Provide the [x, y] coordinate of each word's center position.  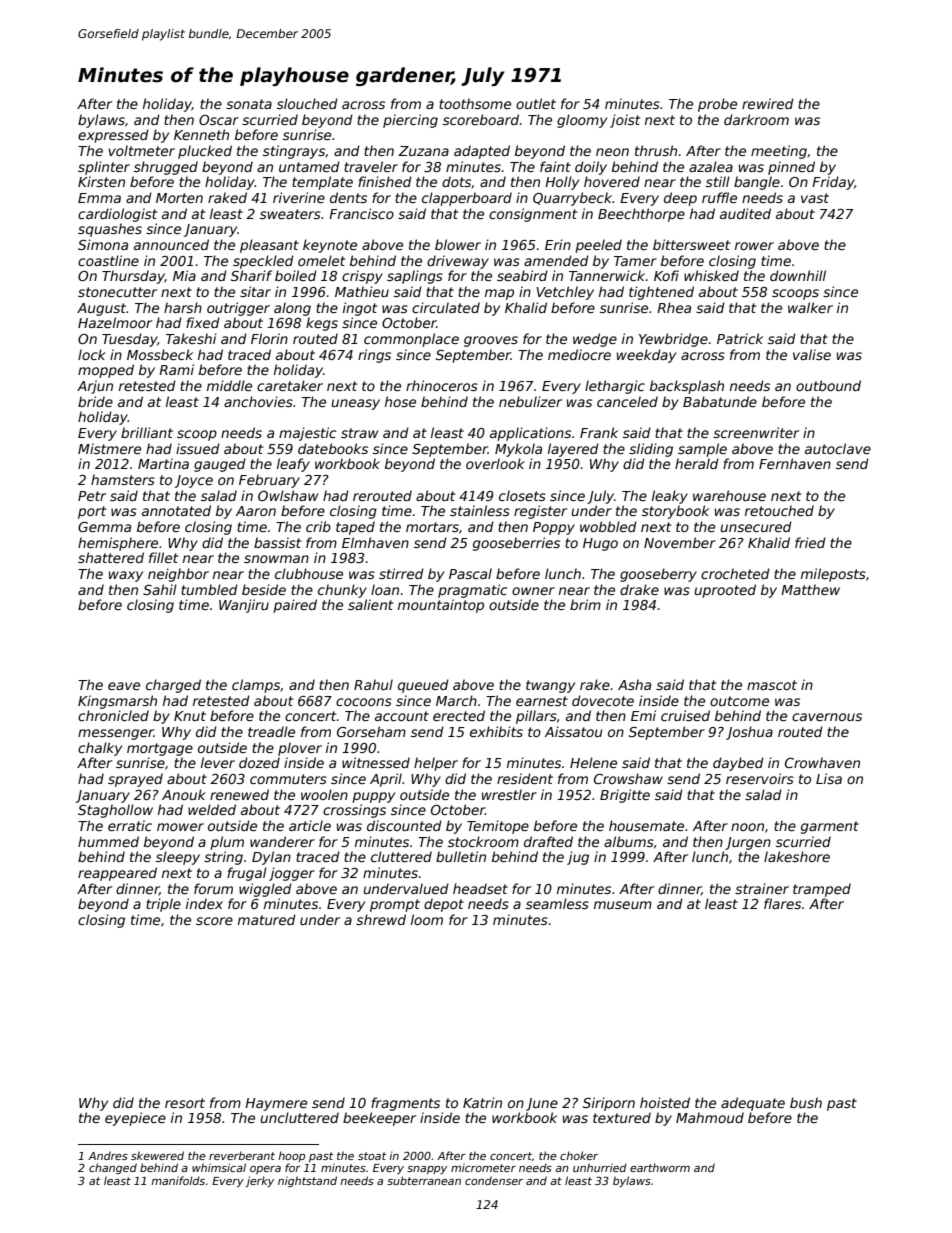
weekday [646, 356]
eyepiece [135, 1119]
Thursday [133, 277]
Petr [92, 496]
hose [400, 401]
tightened [661, 293]
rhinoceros [442, 385]
